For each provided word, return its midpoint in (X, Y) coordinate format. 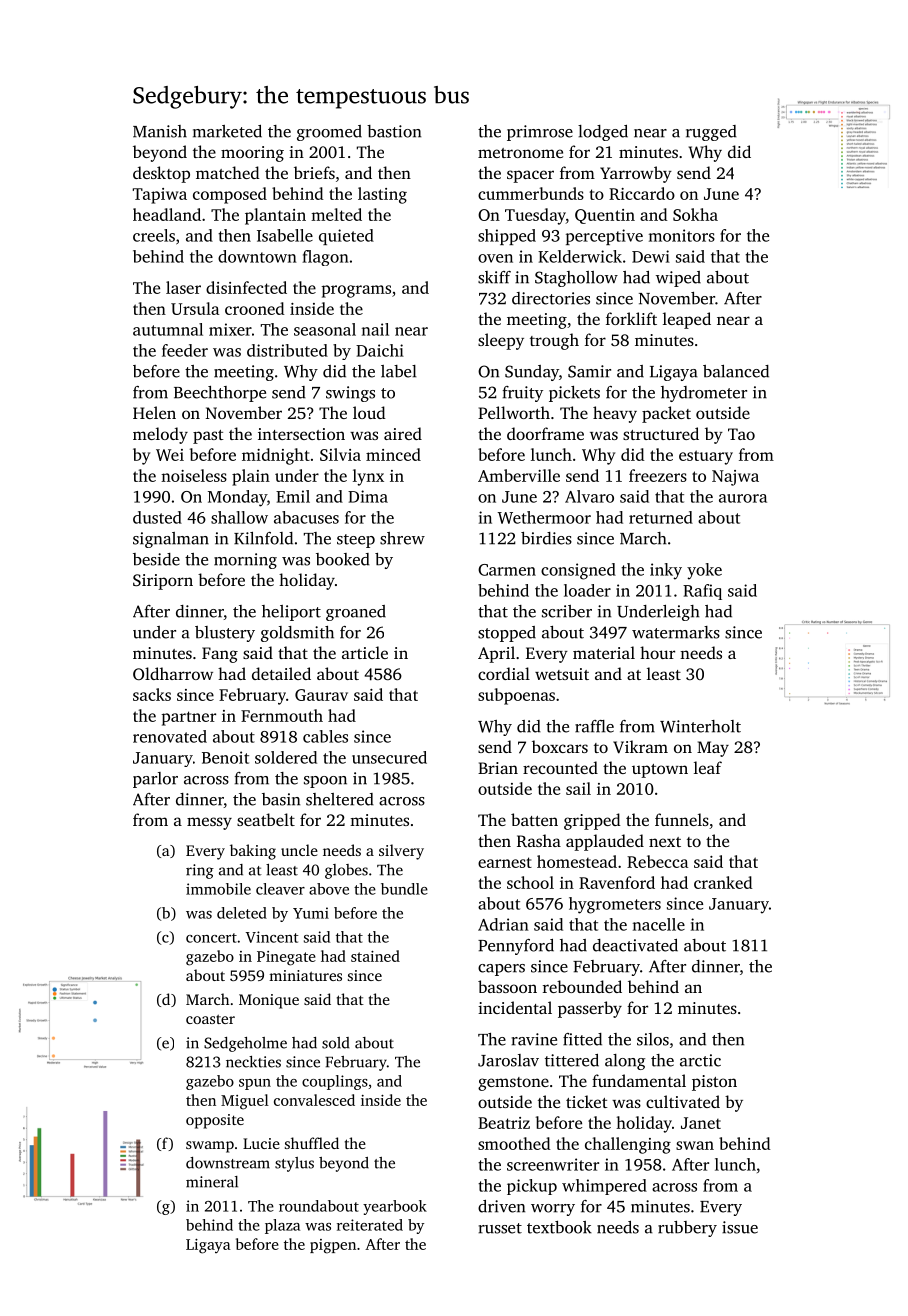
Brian (498, 768)
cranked (723, 882)
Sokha (695, 214)
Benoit (225, 757)
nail (375, 329)
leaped (687, 320)
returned (661, 517)
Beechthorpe (220, 394)
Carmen (507, 570)
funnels (682, 819)
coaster (210, 1019)
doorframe (545, 433)
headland (167, 214)
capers (501, 970)
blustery (225, 634)
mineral (212, 1182)
